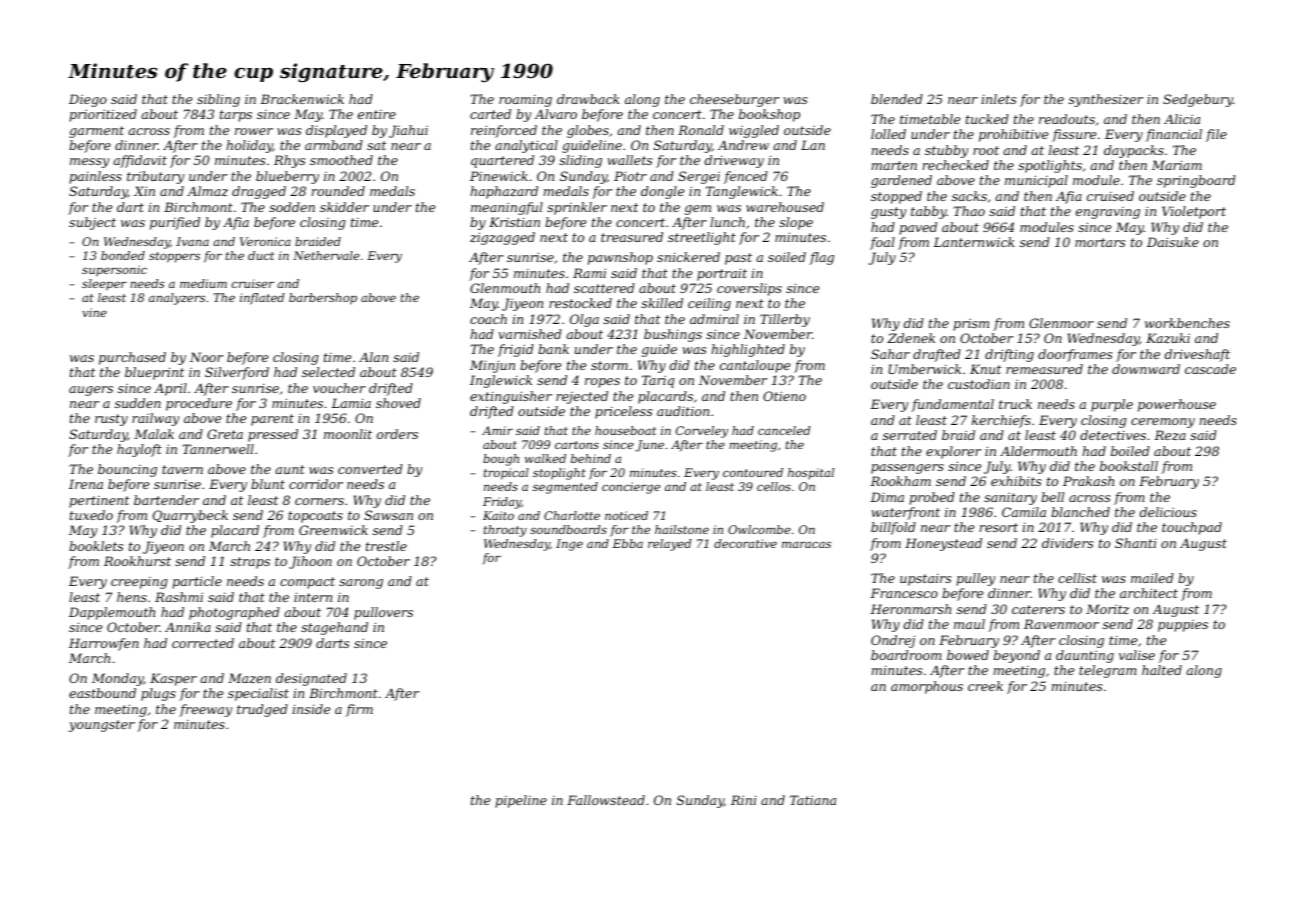  I want to click on youngster, so click(101, 726).
